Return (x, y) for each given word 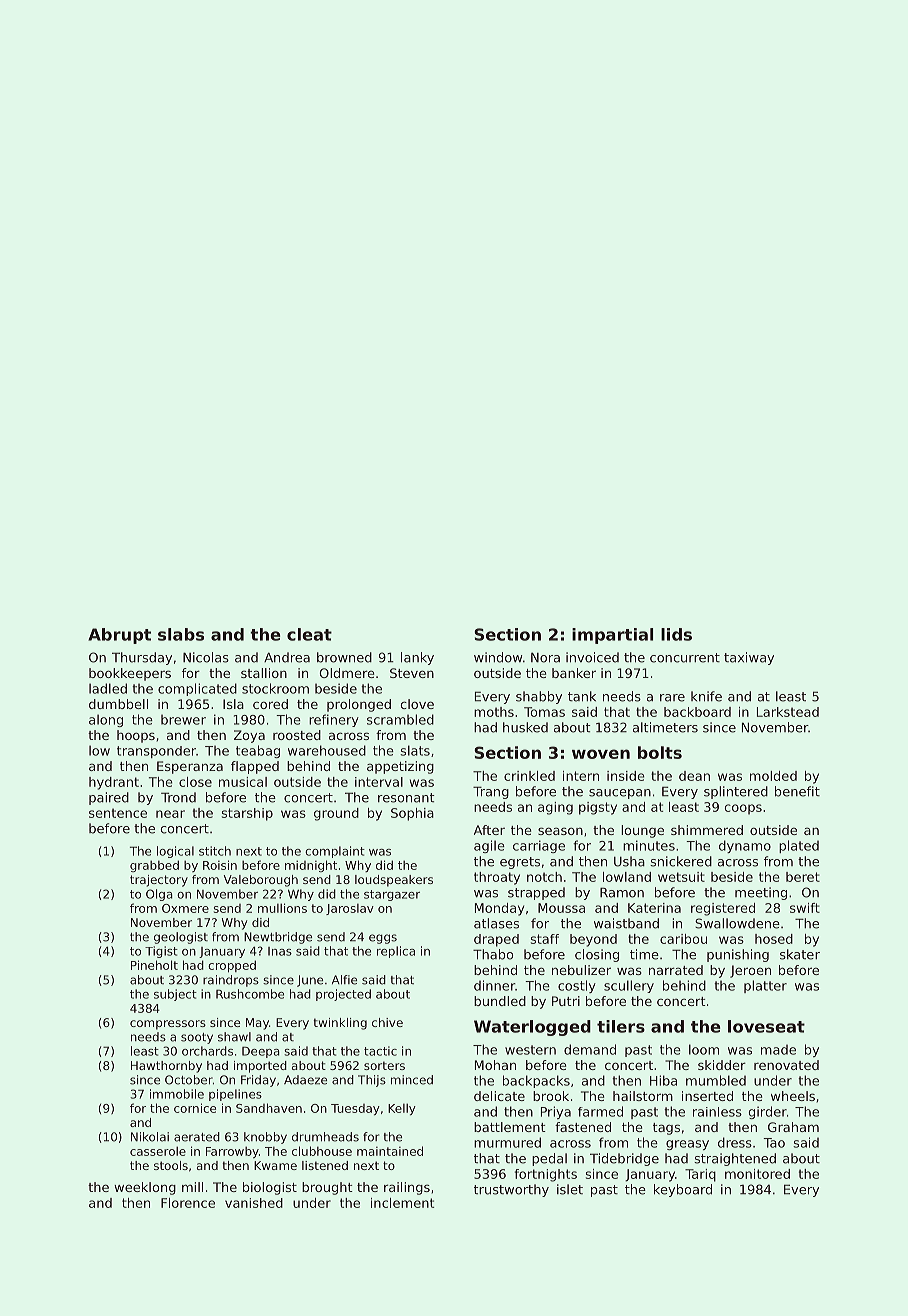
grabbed (154, 866)
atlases (496, 923)
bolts (660, 752)
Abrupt (119, 636)
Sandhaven (269, 1108)
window (498, 657)
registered (723, 909)
